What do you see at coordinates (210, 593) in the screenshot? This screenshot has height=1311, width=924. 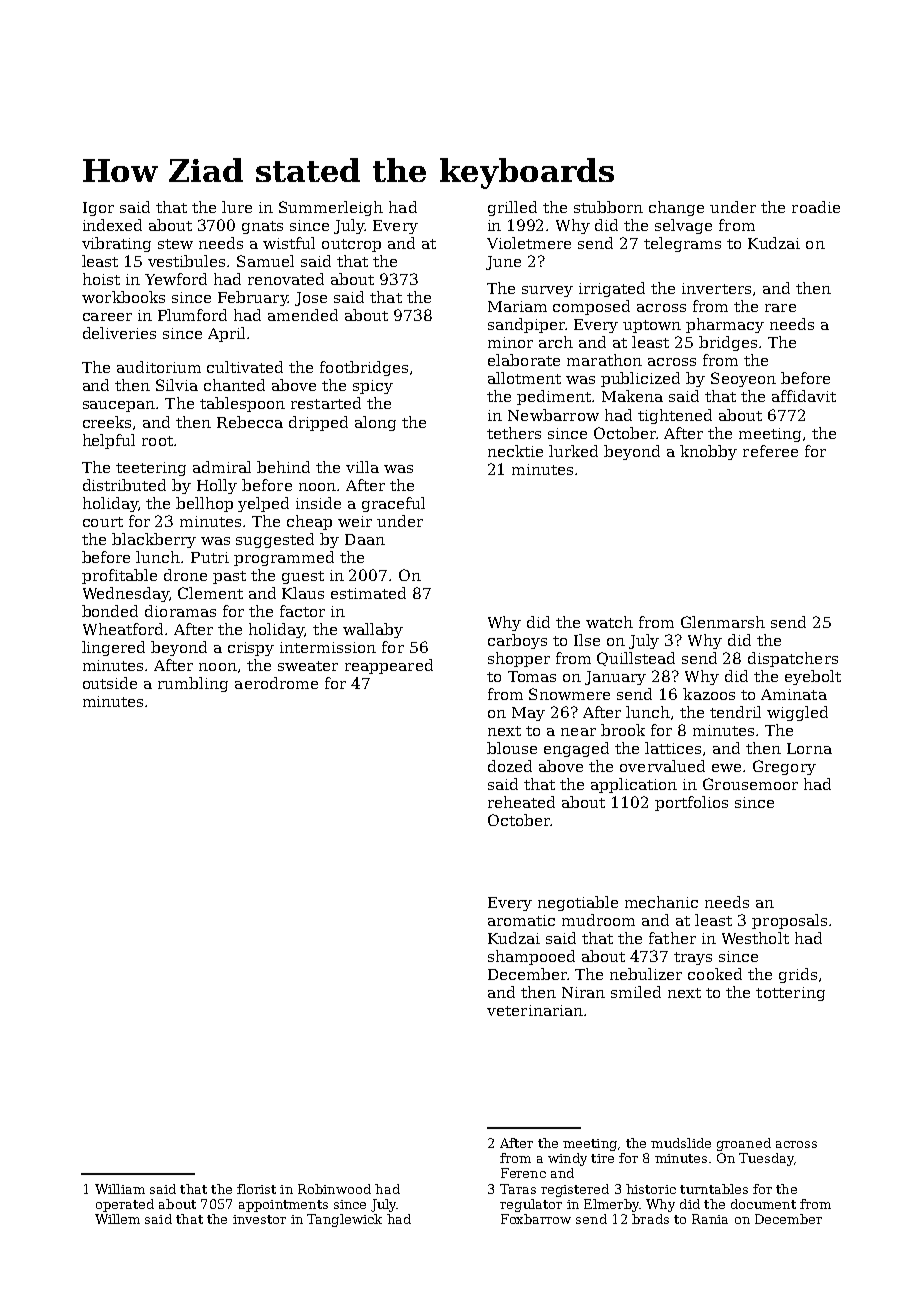 I see `Clement` at bounding box center [210, 593].
